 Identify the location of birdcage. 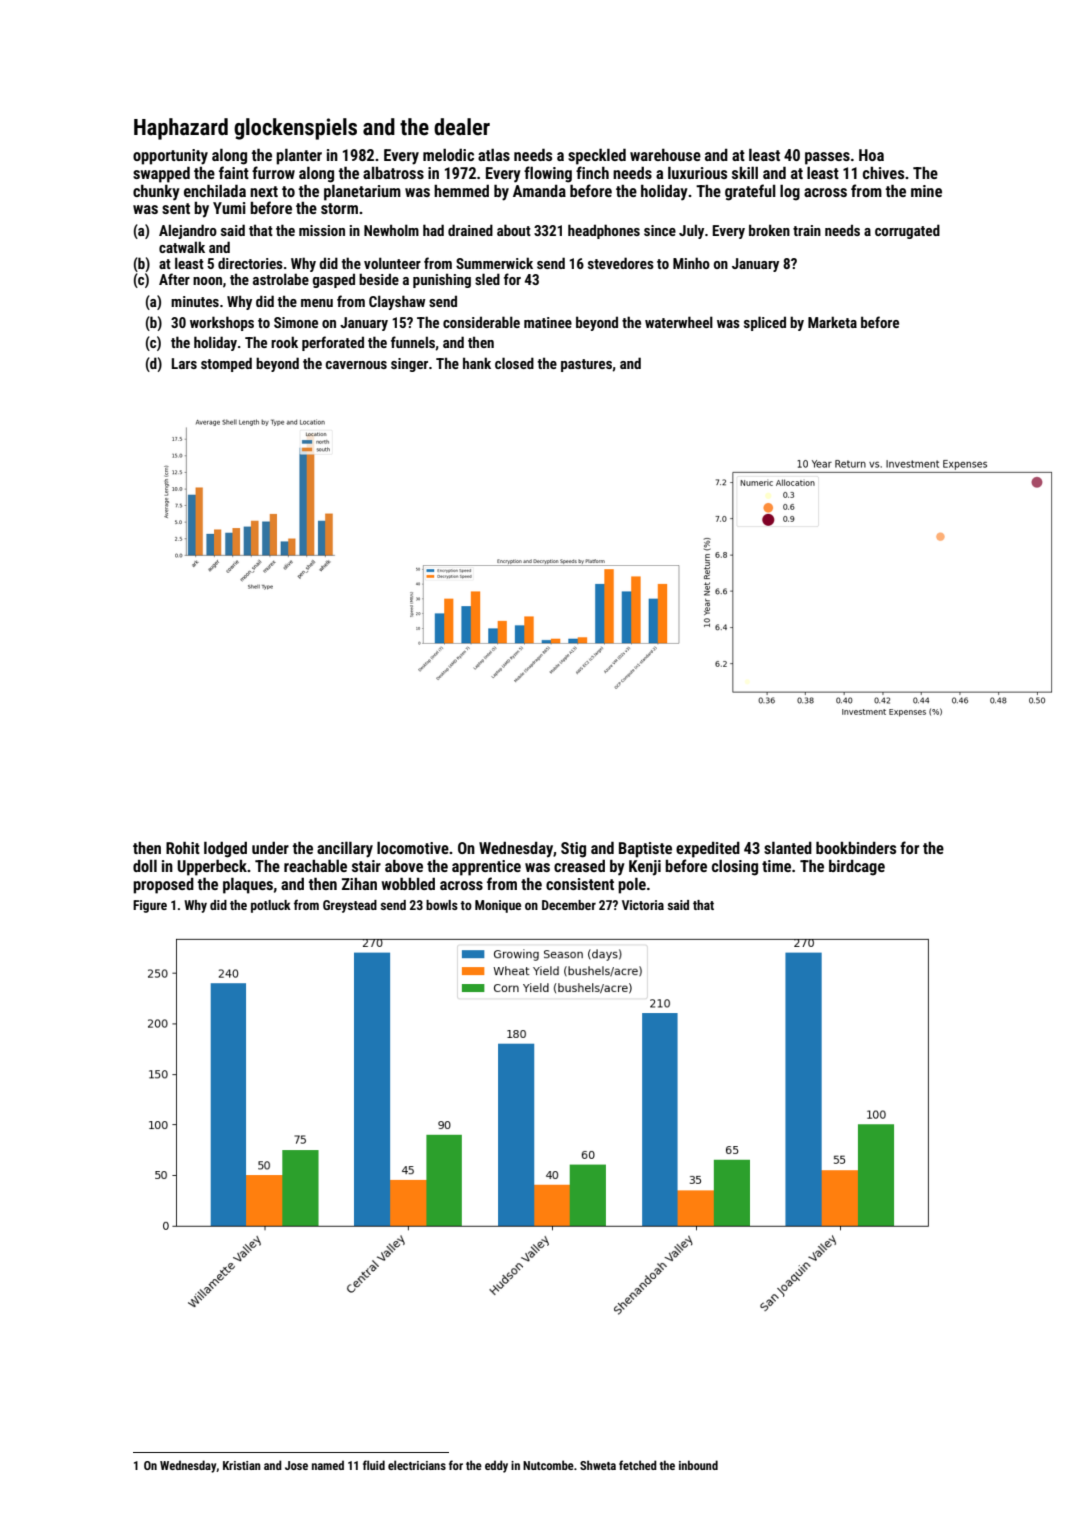
(857, 868).
